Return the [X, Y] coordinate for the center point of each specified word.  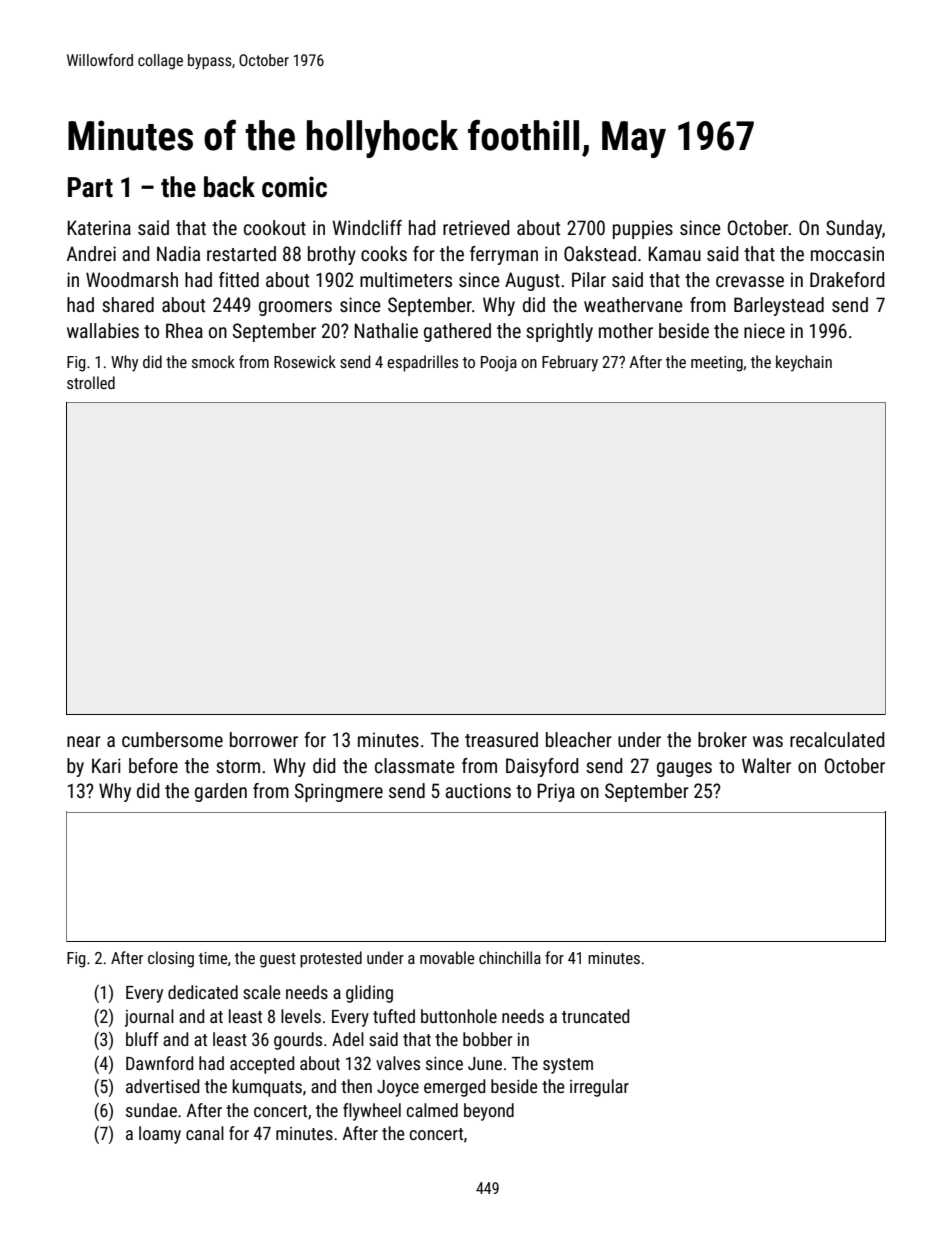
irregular [599, 1088]
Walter [766, 765]
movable [447, 957]
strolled [91, 382]
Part [90, 187]
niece [764, 330]
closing [171, 959]
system [568, 1066]
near [84, 741]
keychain [804, 363]
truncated [595, 1016]
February [570, 363]
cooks [384, 253]
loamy [160, 1135]
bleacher [579, 739]
